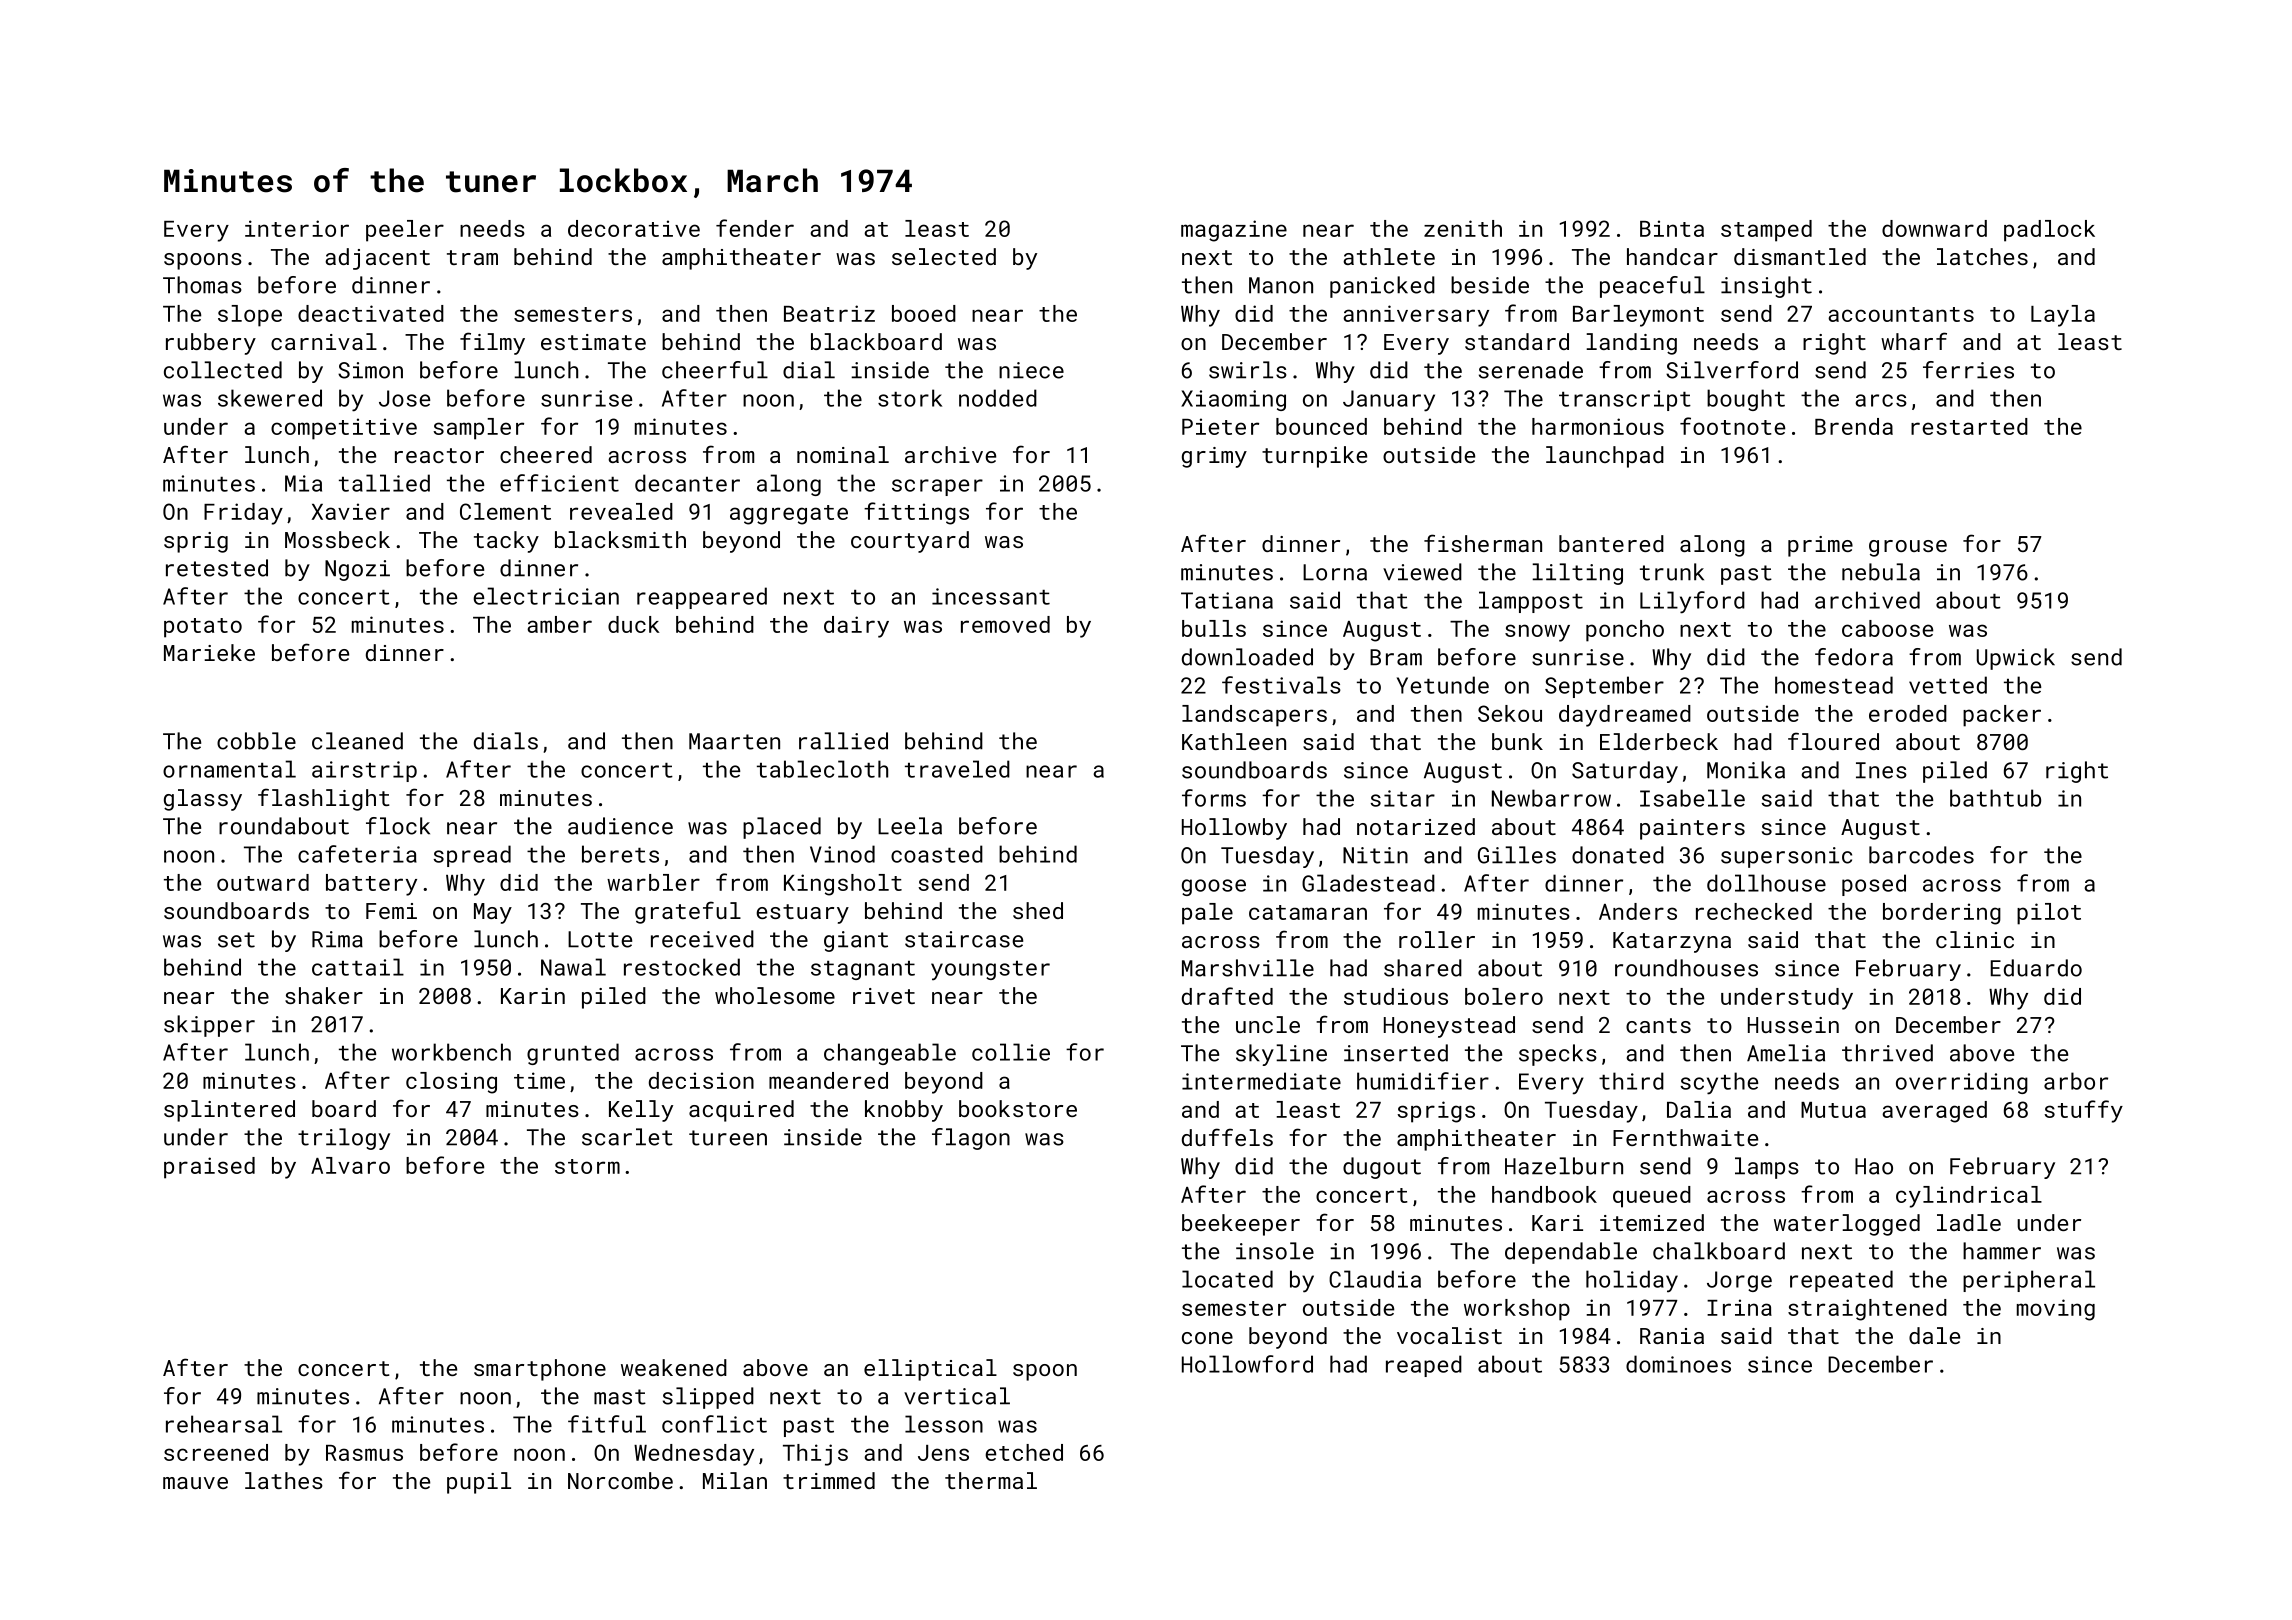 This screenshot has width=2292, height=1620. What do you see at coordinates (1382, 1168) in the screenshot?
I see `dugout` at bounding box center [1382, 1168].
